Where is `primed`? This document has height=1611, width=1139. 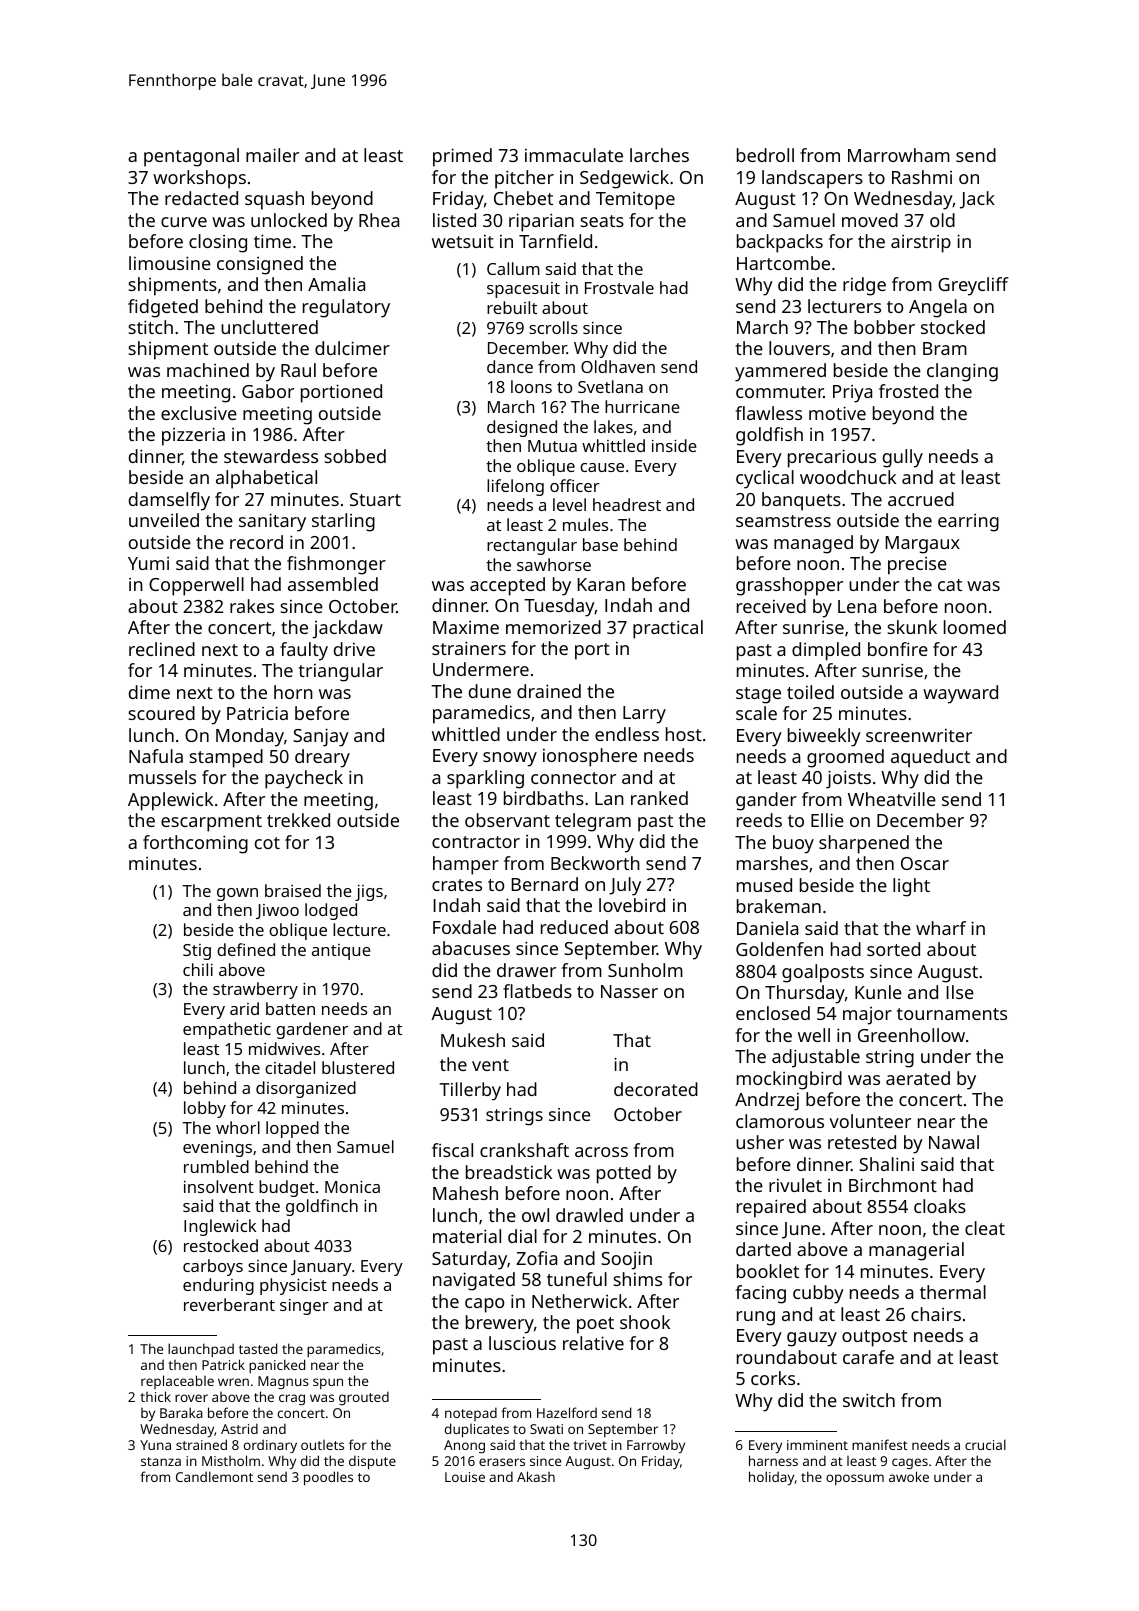
primed is located at coordinates (462, 157).
